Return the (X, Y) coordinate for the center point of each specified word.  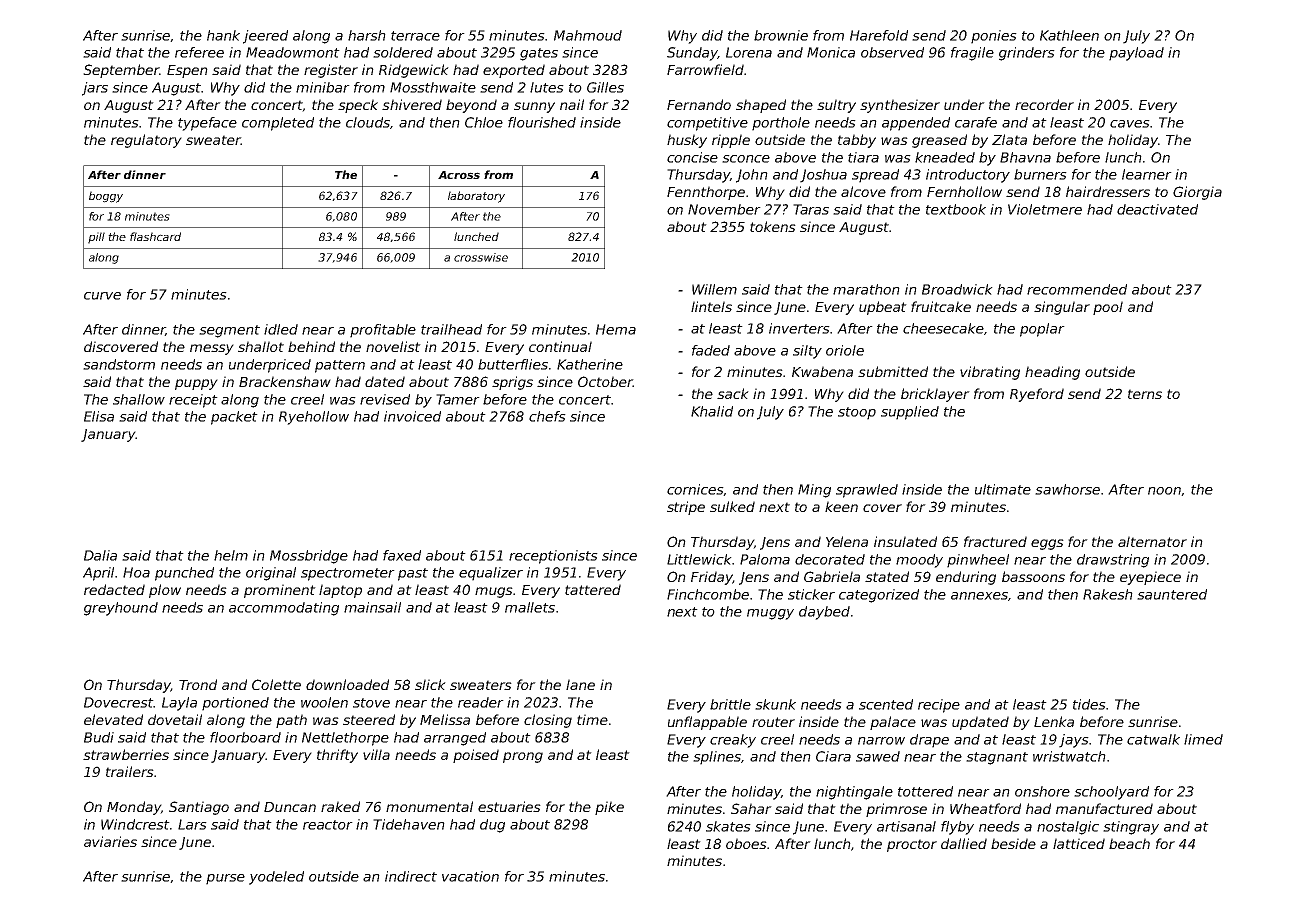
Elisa (99, 416)
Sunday (692, 54)
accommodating (284, 609)
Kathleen (1069, 35)
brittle (730, 704)
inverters (799, 328)
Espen (187, 71)
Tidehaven (409, 824)
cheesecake (943, 328)
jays (1074, 741)
